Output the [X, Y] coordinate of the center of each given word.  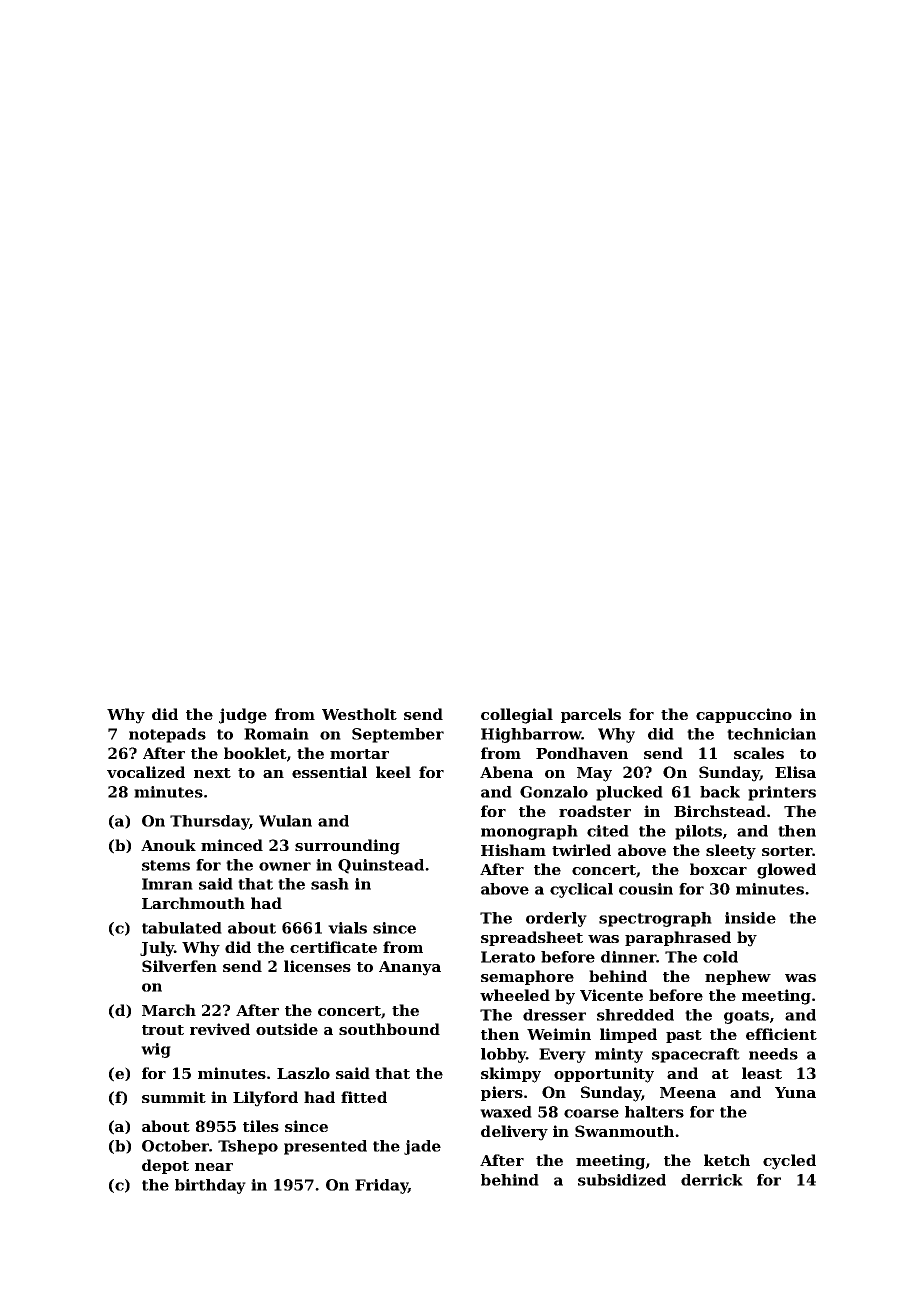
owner [285, 866]
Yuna [795, 1092]
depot [165, 1166]
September [398, 735]
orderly [556, 919]
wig [156, 1050]
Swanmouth [624, 1131]
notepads [167, 735]
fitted [364, 1097]
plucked [629, 793]
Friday [381, 1186]
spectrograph [655, 919]
